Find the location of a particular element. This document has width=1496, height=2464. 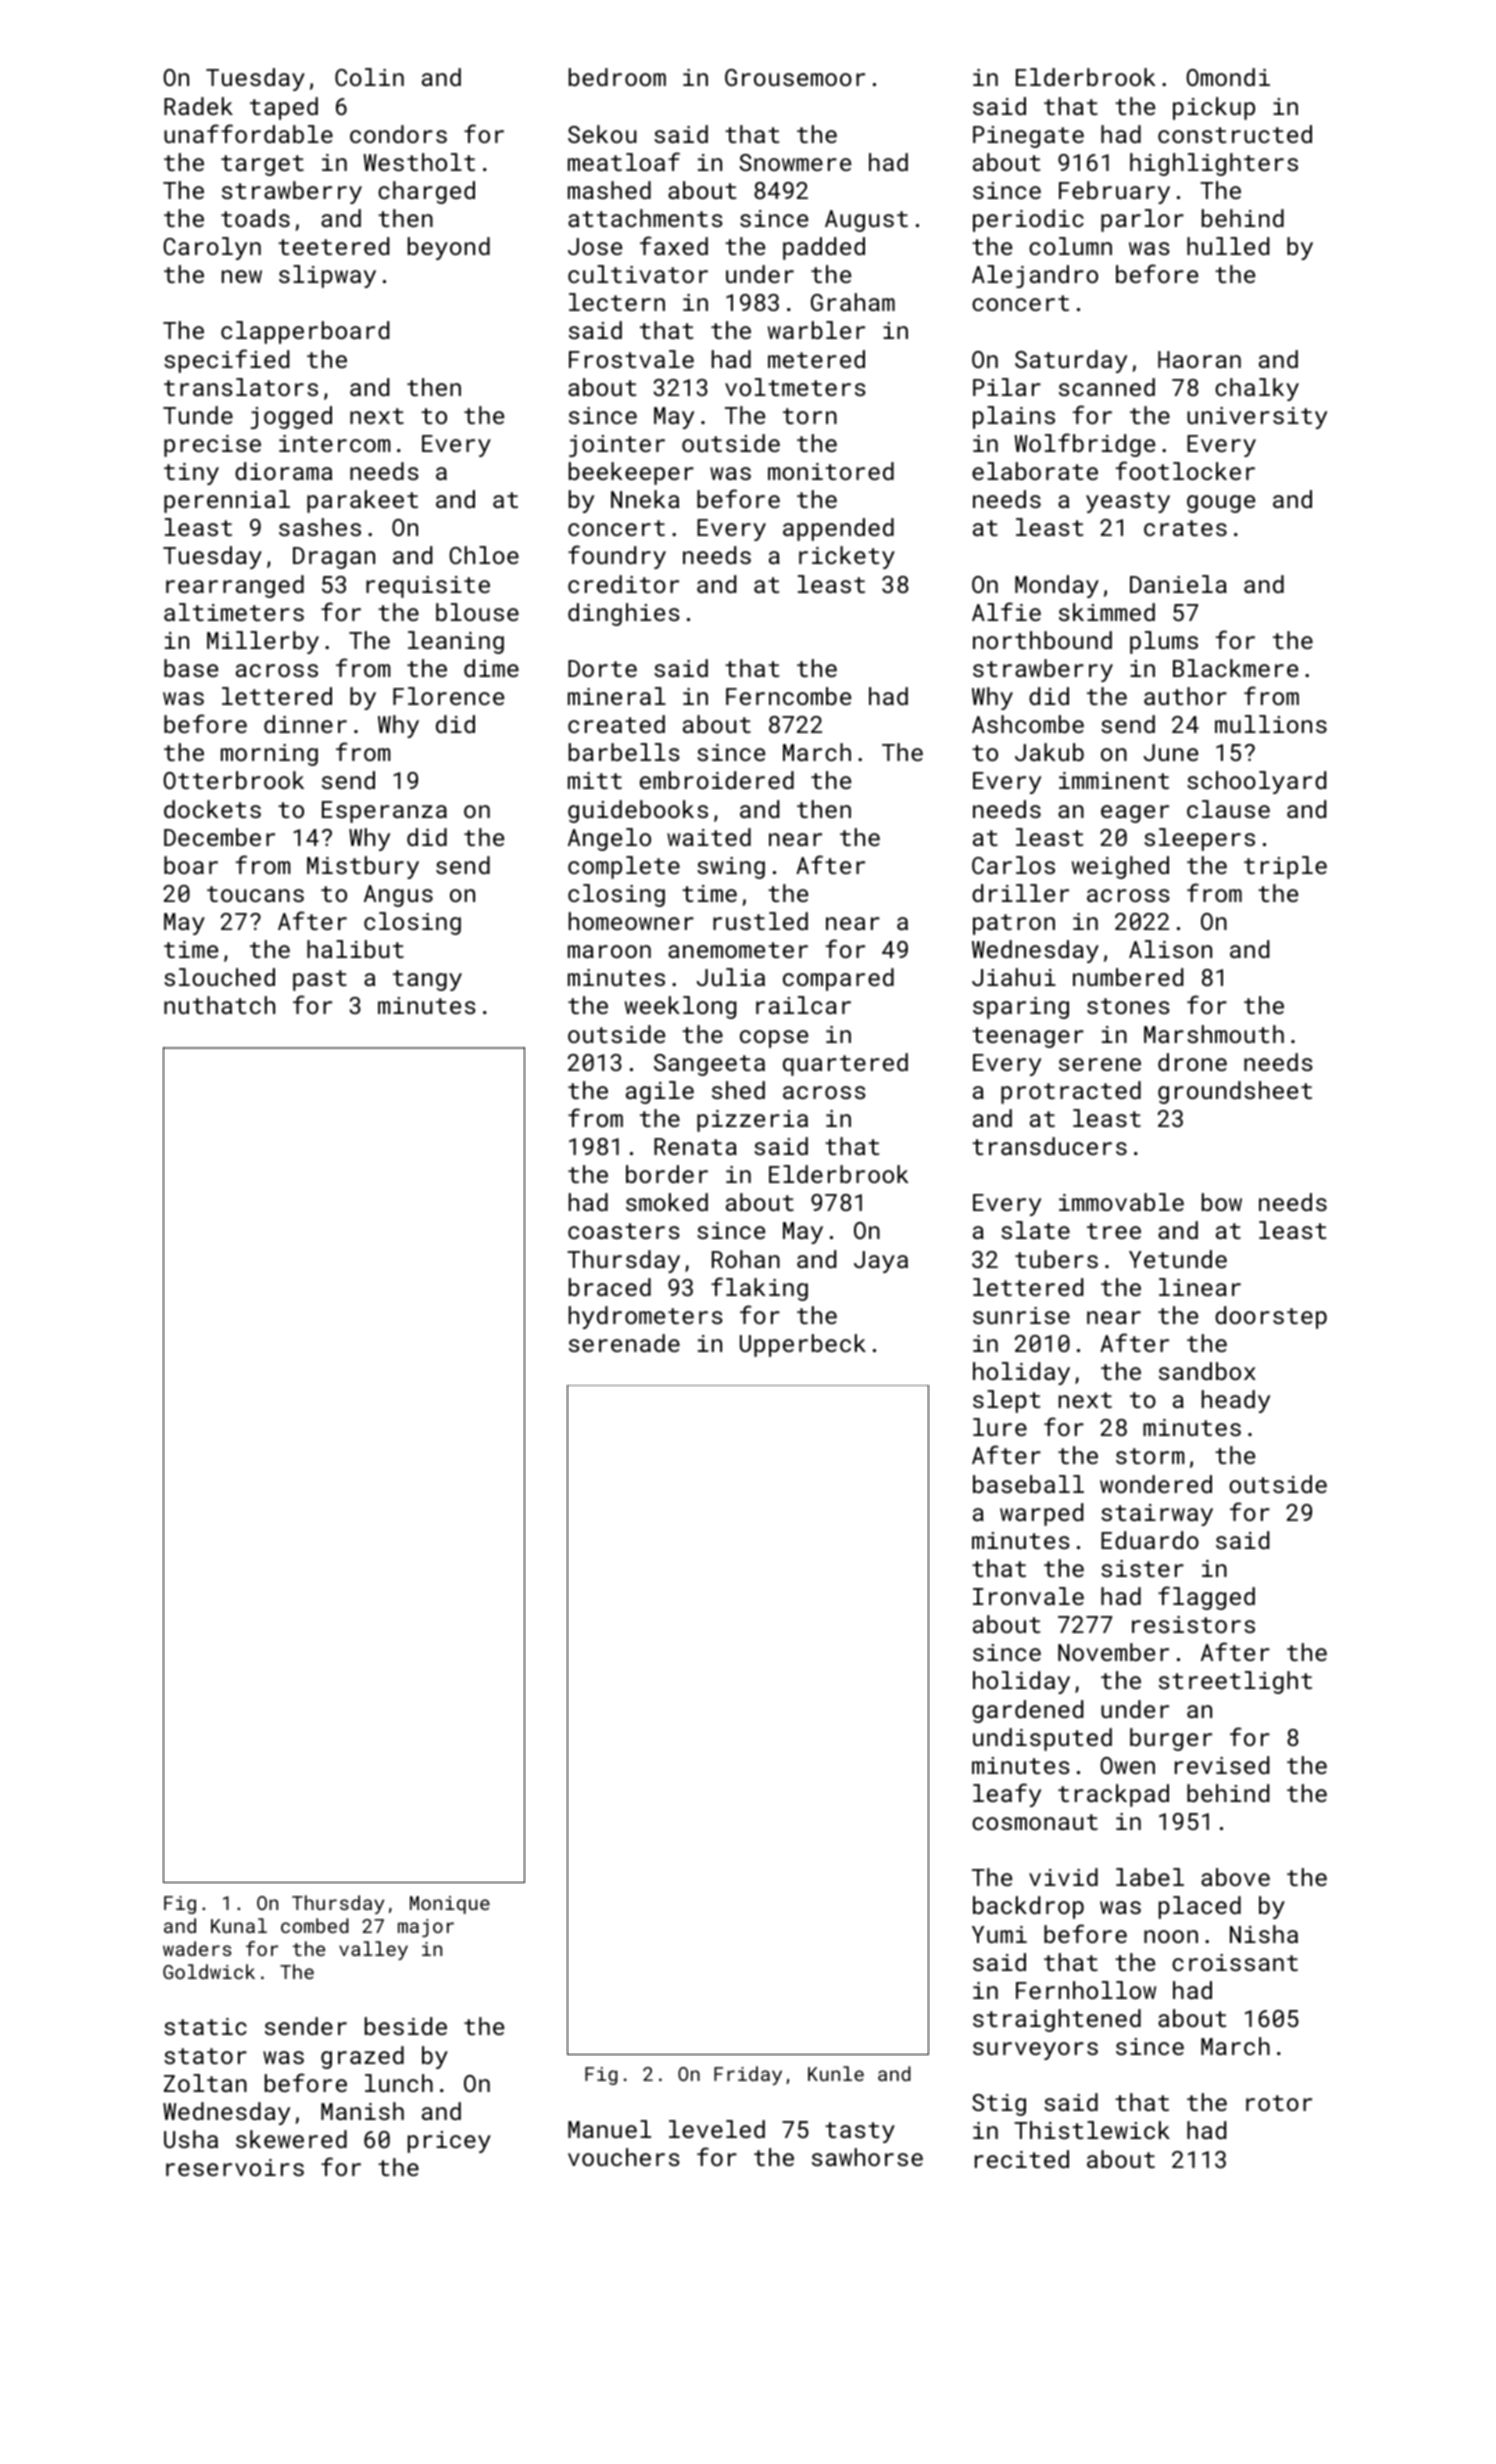

rickety is located at coordinates (847, 557).
